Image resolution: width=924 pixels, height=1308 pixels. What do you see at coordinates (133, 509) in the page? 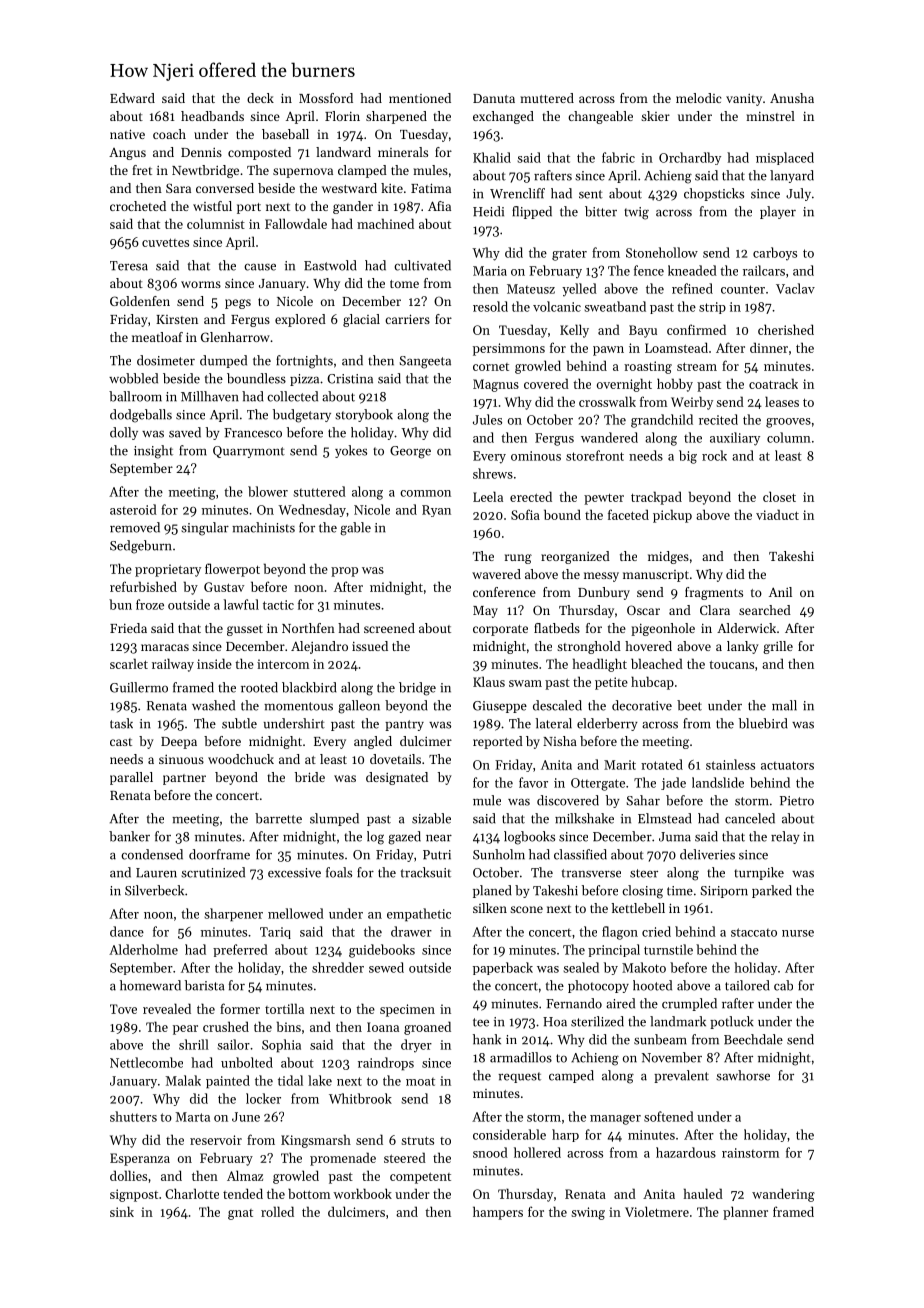
I see `asteroid` at bounding box center [133, 509].
